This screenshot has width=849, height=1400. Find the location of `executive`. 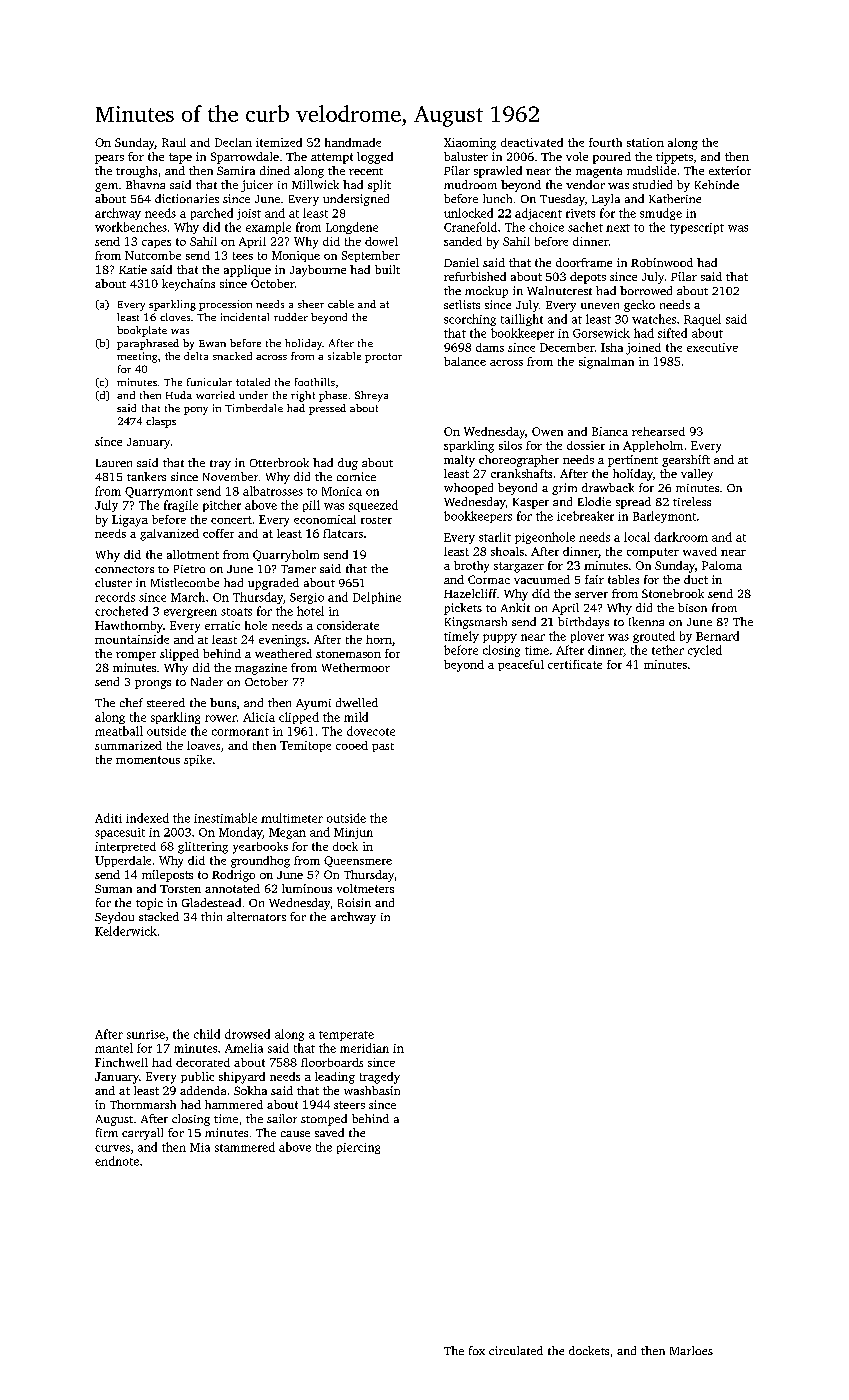

executive is located at coordinates (712, 347).
